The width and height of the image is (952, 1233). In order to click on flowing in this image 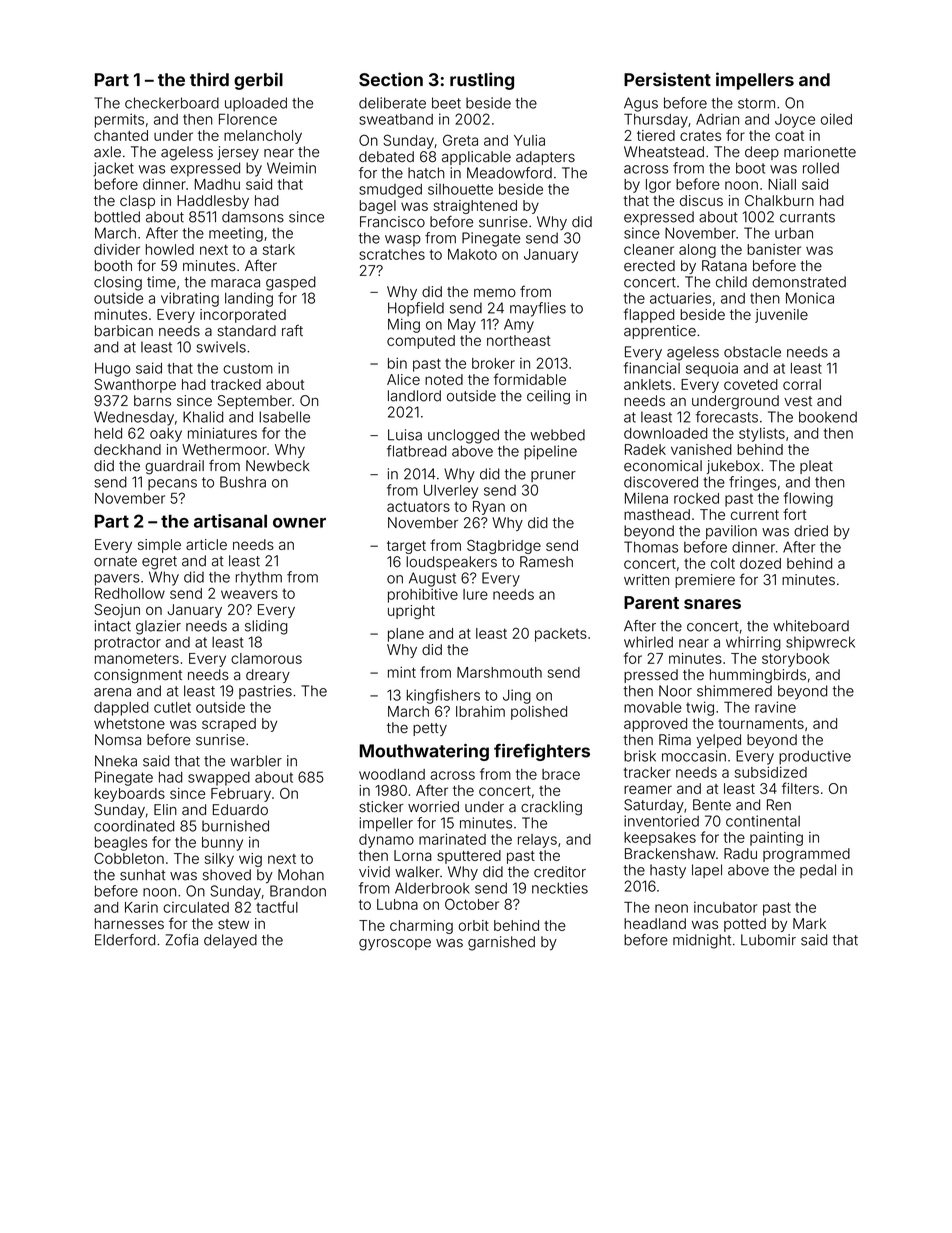, I will do `click(808, 499)`.
